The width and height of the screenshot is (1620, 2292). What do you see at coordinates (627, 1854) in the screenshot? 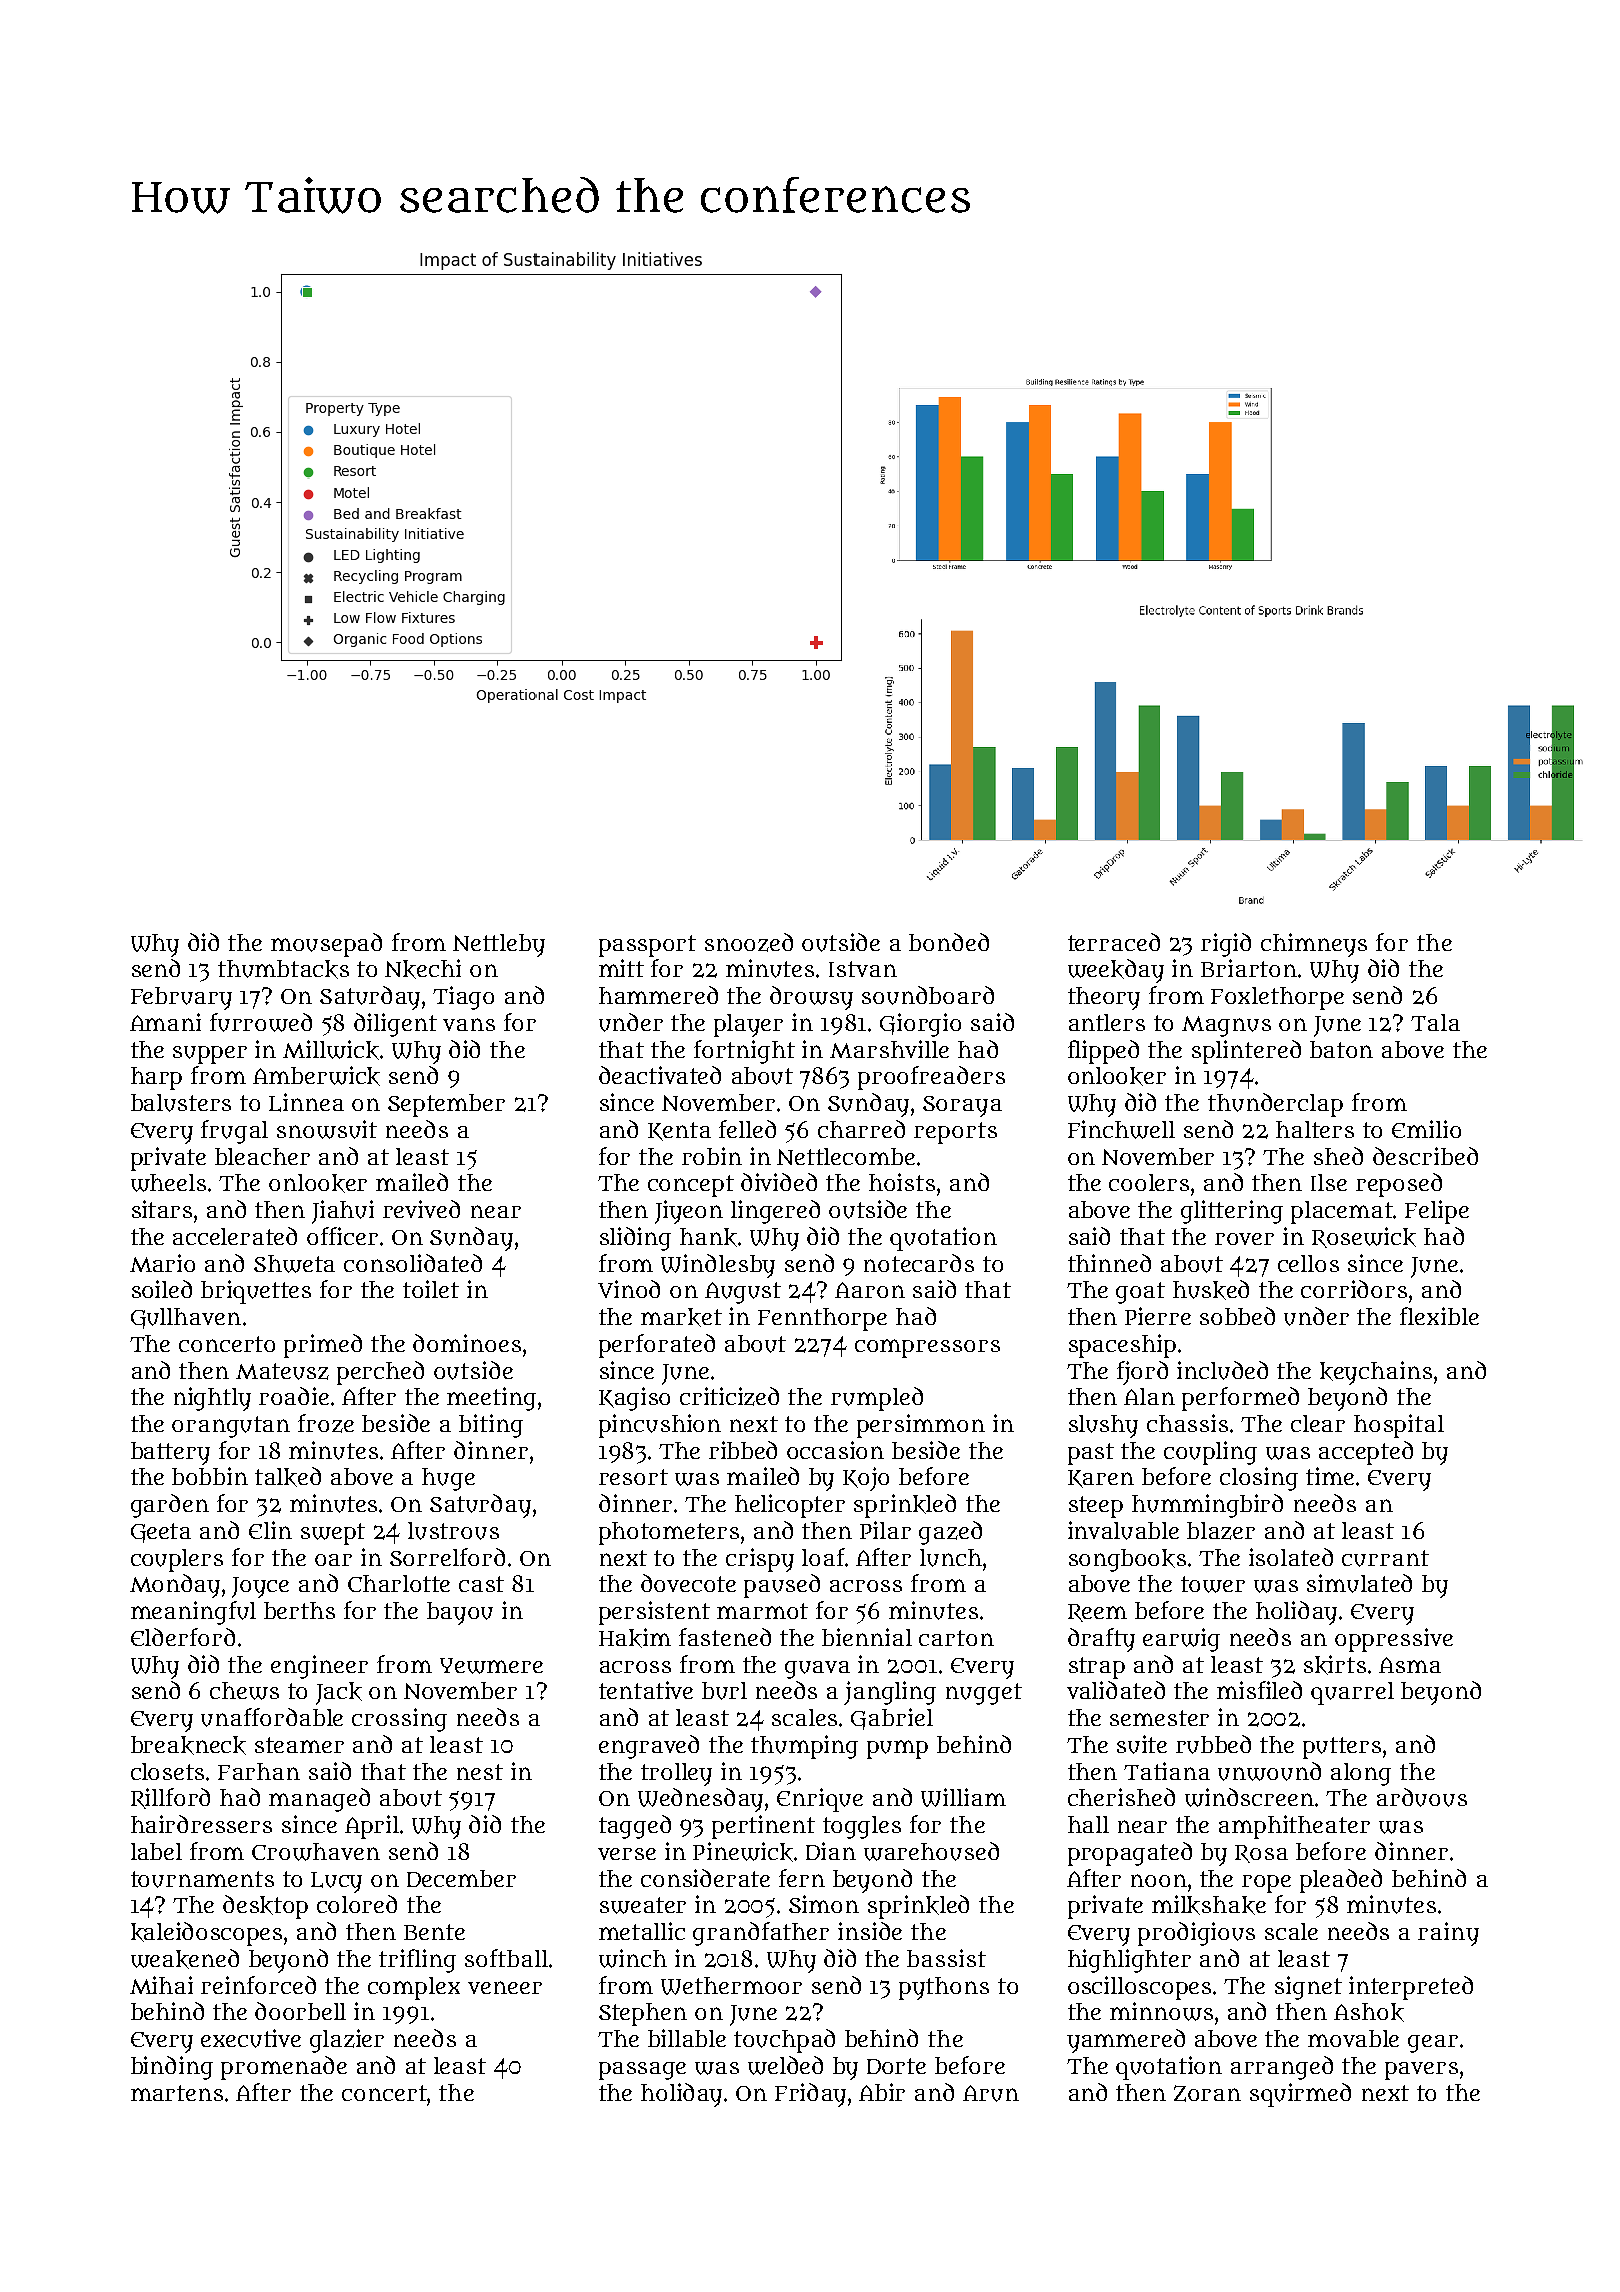
I see `verse` at bounding box center [627, 1854].
